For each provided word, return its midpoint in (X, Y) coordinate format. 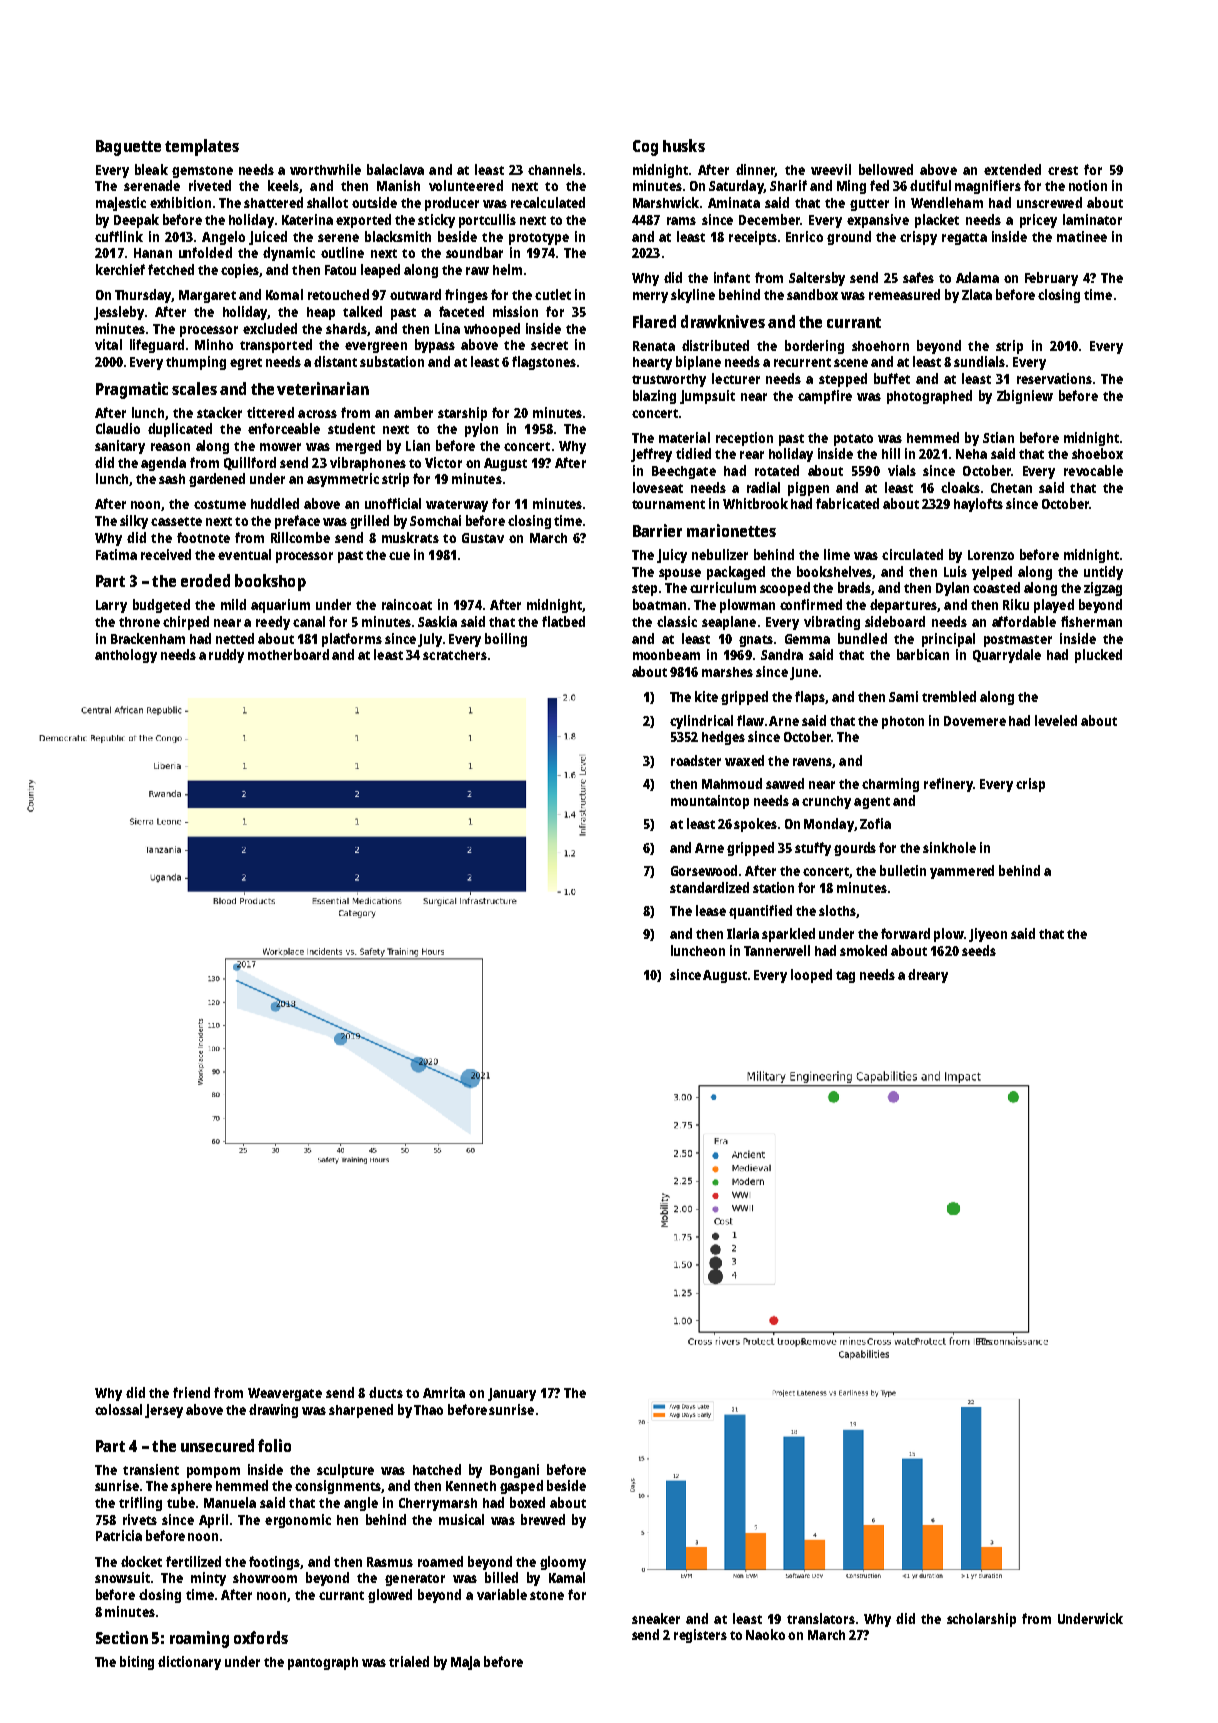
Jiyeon (988, 935)
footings (274, 1563)
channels (555, 169)
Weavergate (285, 1394)
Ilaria (743, 933)
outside (374, 202)
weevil (831, 169)
